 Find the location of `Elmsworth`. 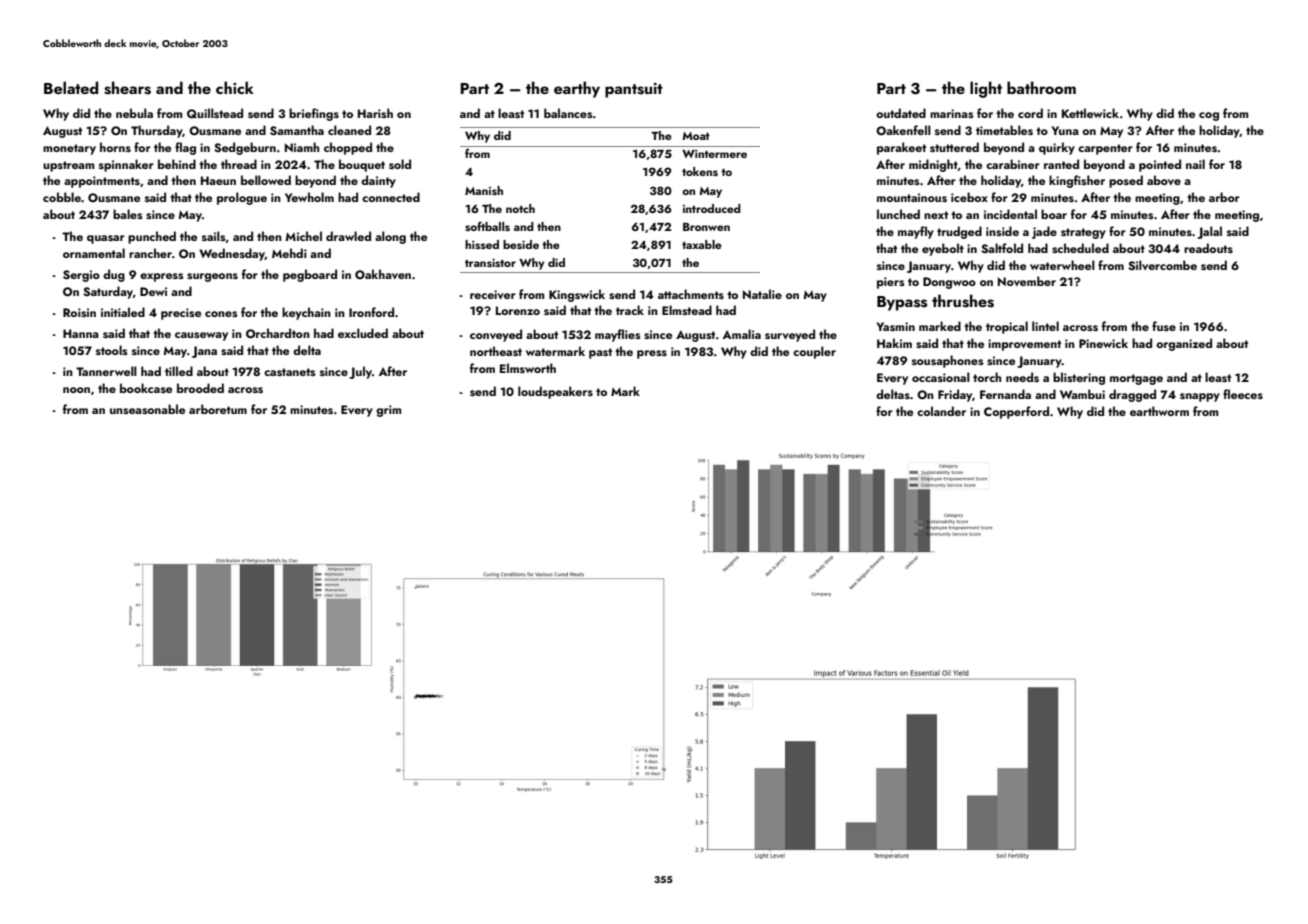

Elmsworth is located at coordinates (528, 368).
